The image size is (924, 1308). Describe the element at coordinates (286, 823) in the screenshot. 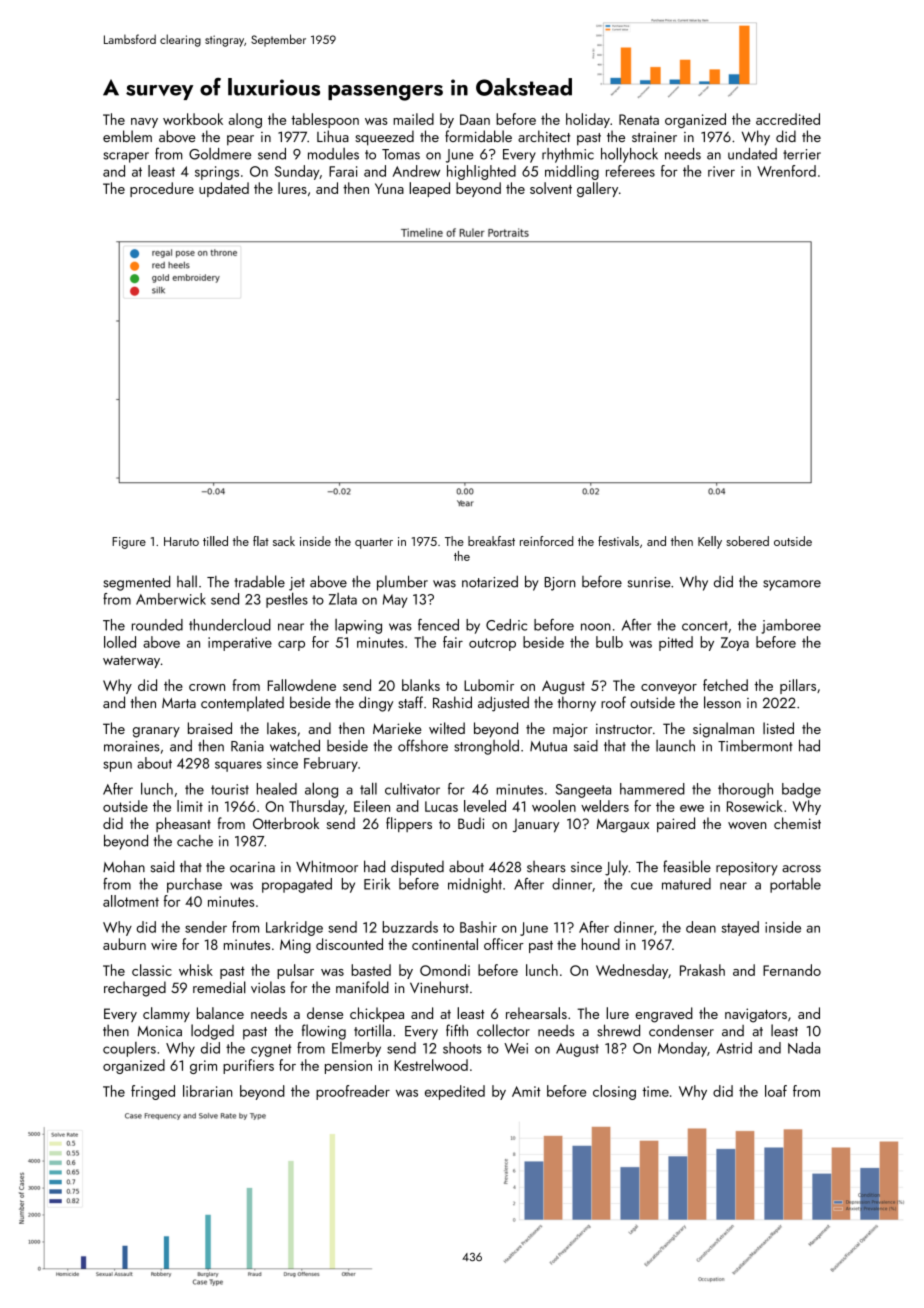

I see `Otterbrook` at that location.
